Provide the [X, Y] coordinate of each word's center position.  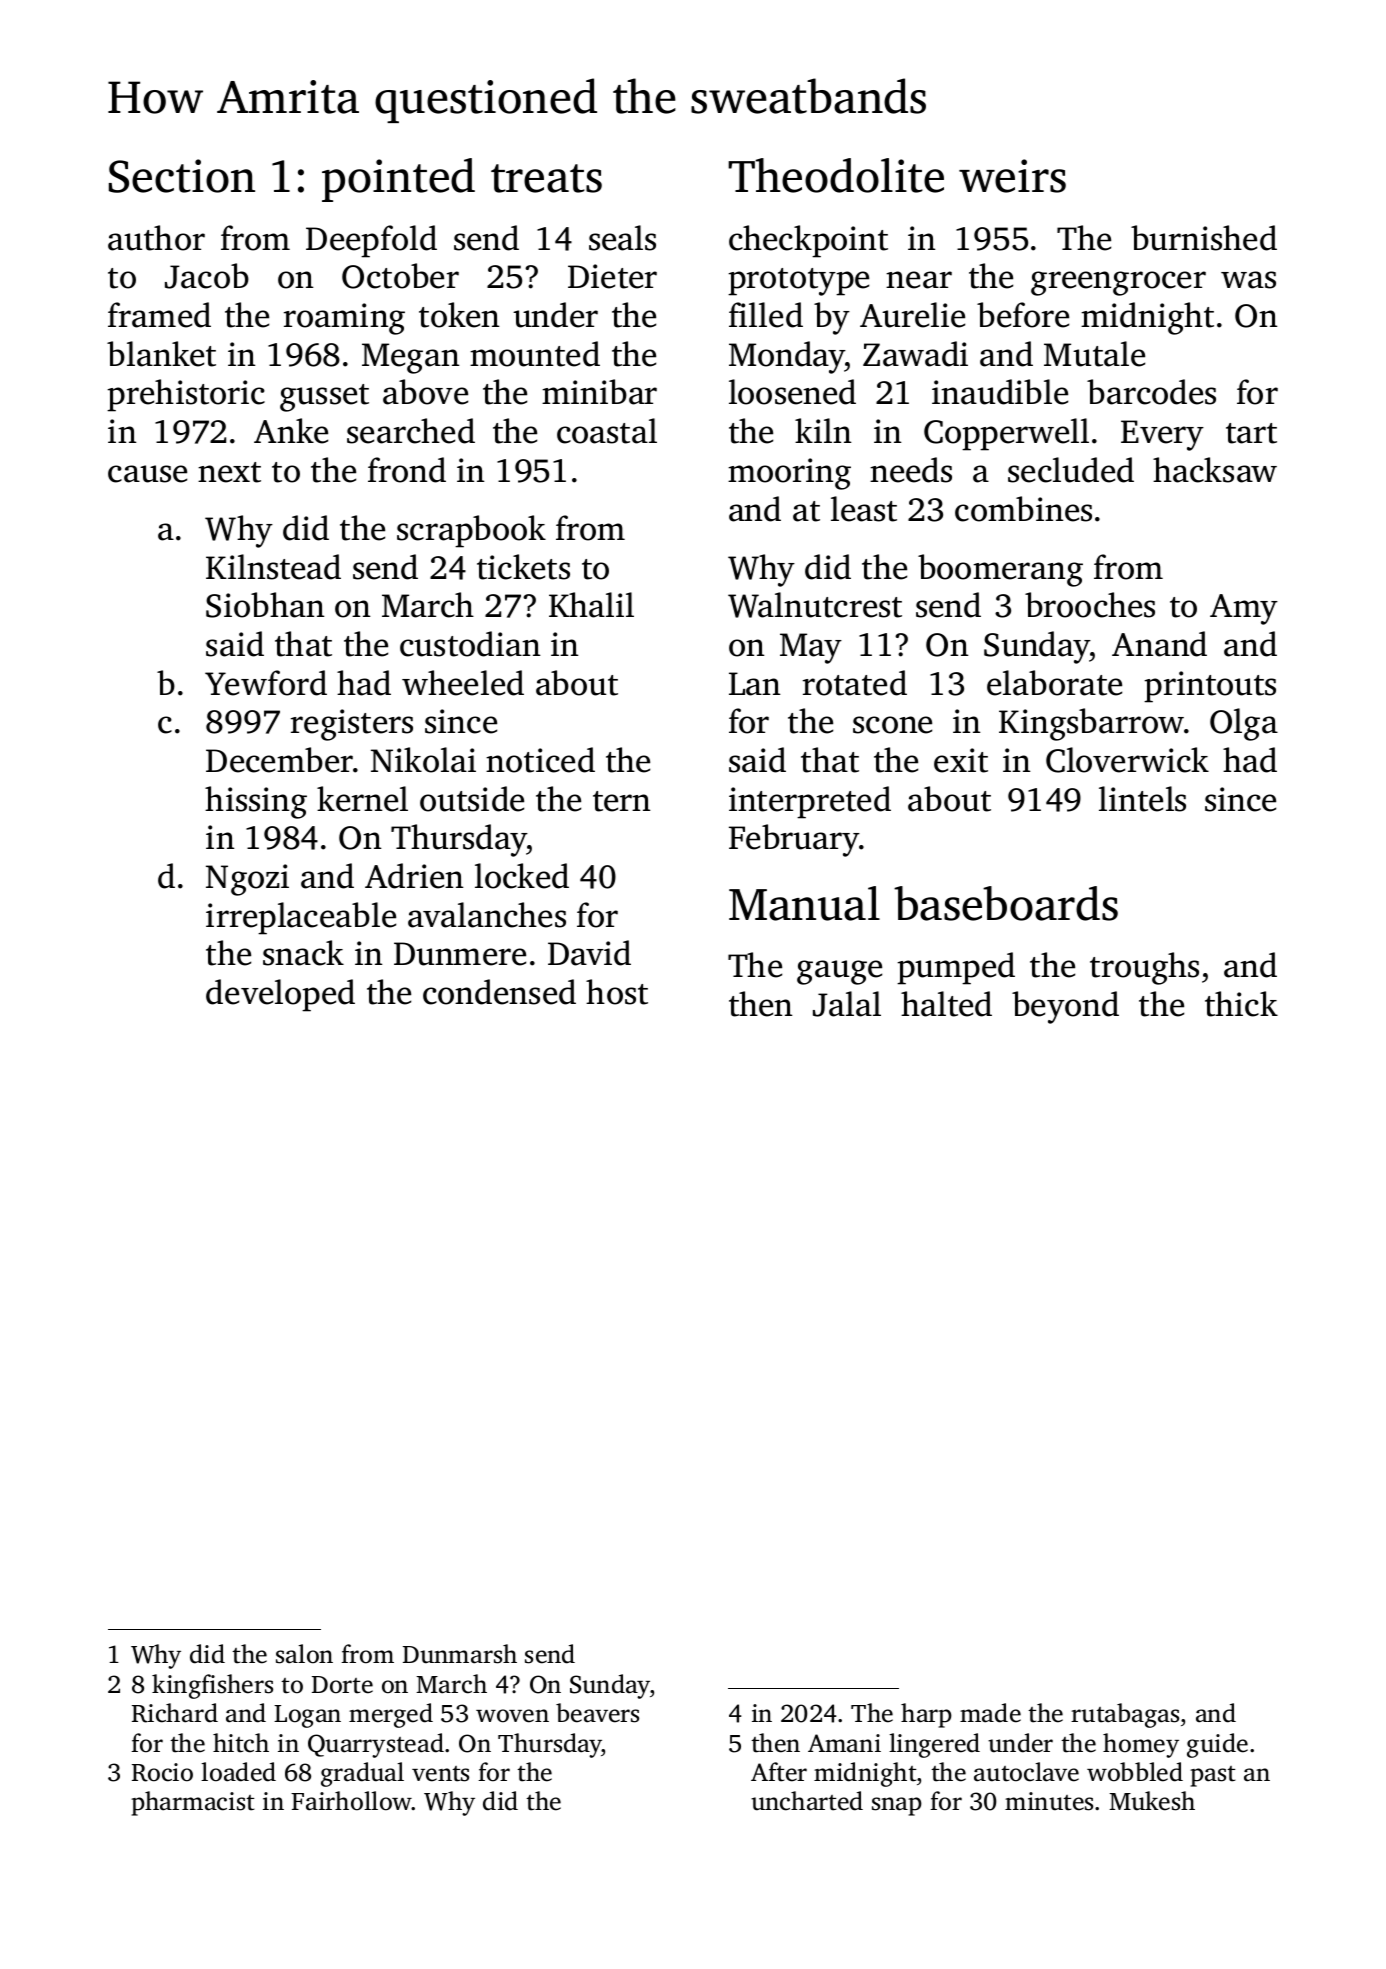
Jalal [847, 1004]
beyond [1065, 1007]
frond [407, 470]
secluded [1071, 470]
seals [622, 238]
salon [304, 1654]
